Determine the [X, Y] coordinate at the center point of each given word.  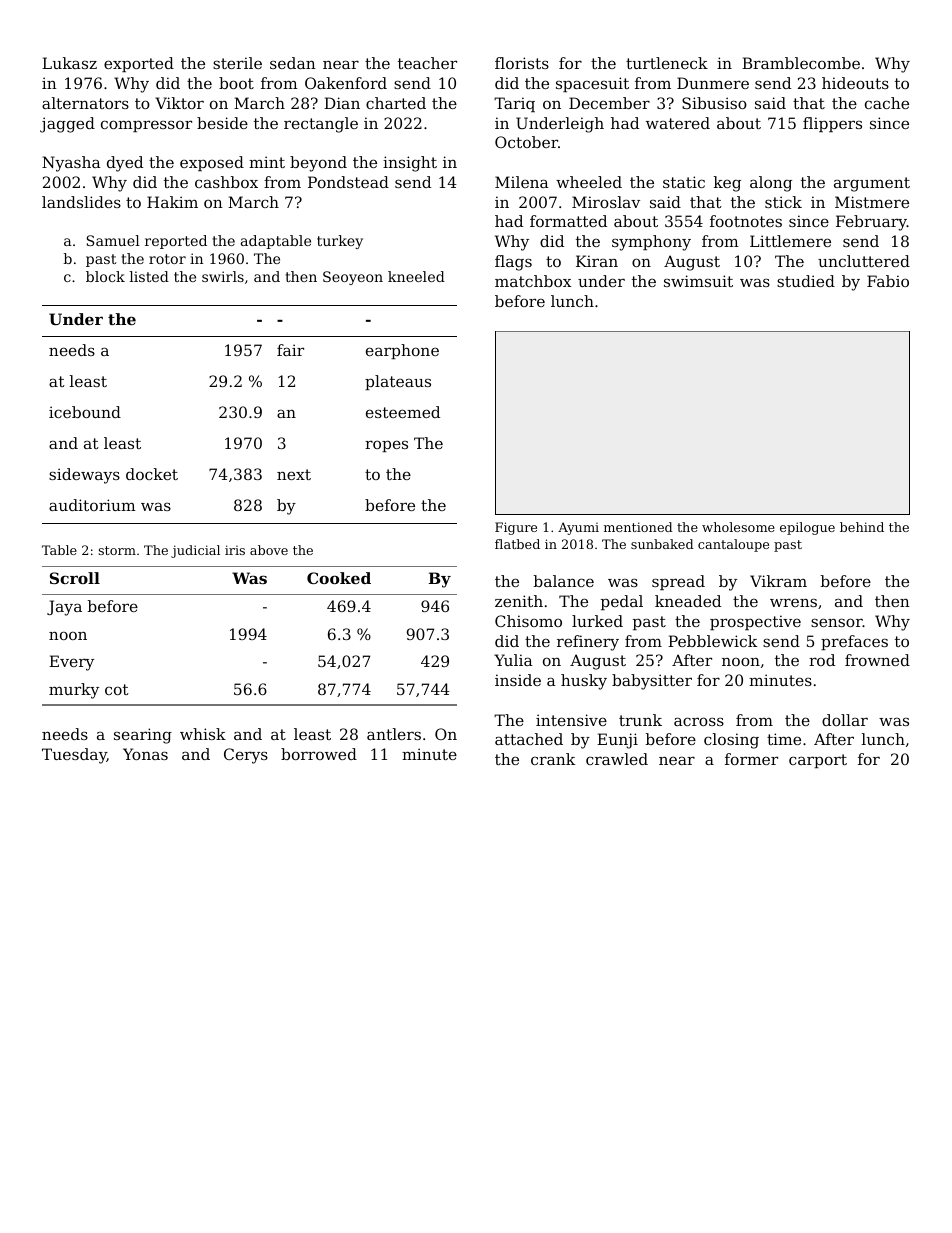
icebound [85, 412]
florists [522, 63]
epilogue [807, 528]
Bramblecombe [801, 63]
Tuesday [74, 756]
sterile [237, 63]
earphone [402, 351]
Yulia [513, 660]
